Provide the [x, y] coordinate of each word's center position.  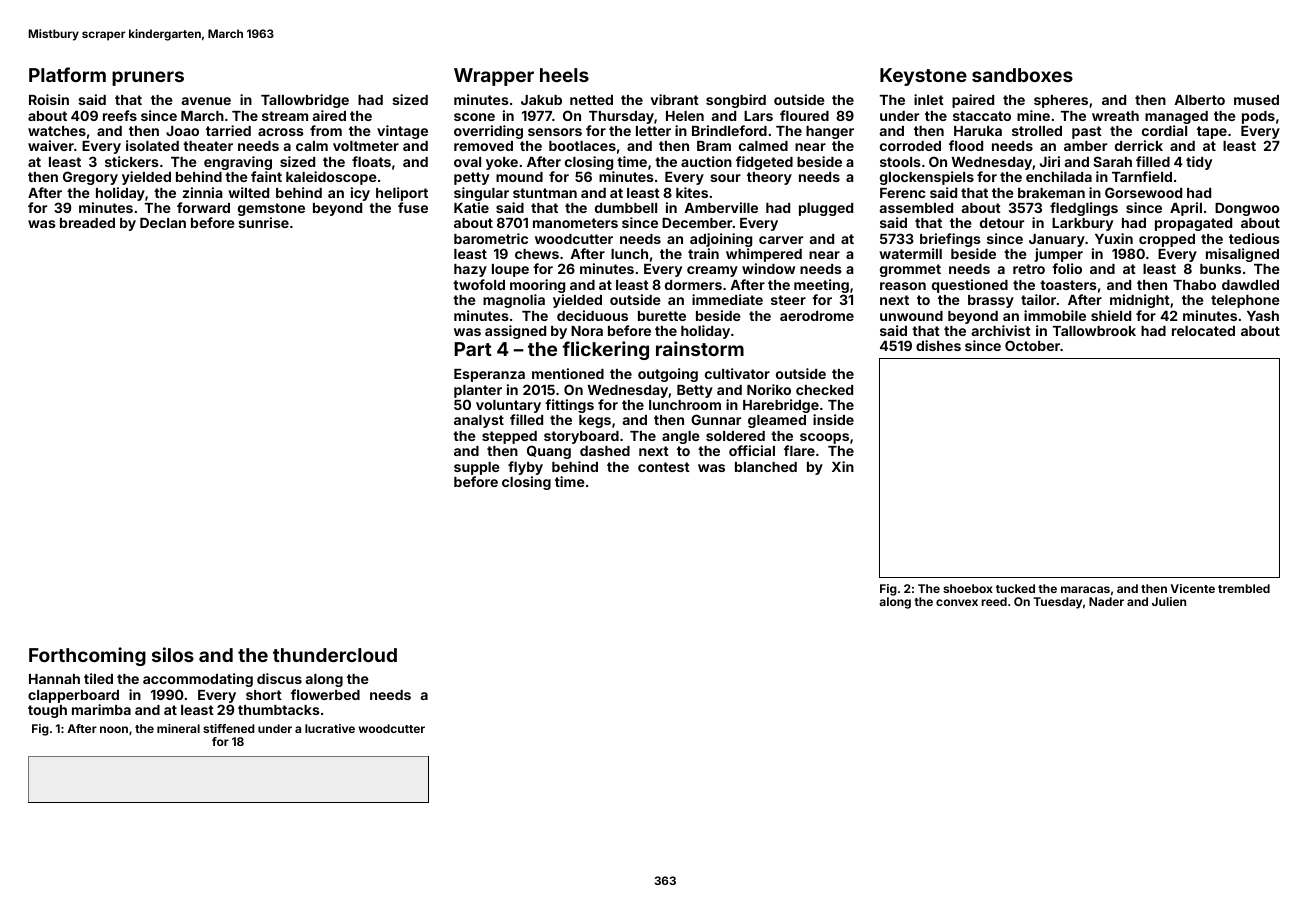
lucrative [330, 728]
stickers [132, 161]
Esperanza [489, 375]
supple [477, 468]
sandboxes [1022, 75]
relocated [1203, 331]
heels [564, 75]
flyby [525, 468]
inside [833, 419]
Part [473, 349]
